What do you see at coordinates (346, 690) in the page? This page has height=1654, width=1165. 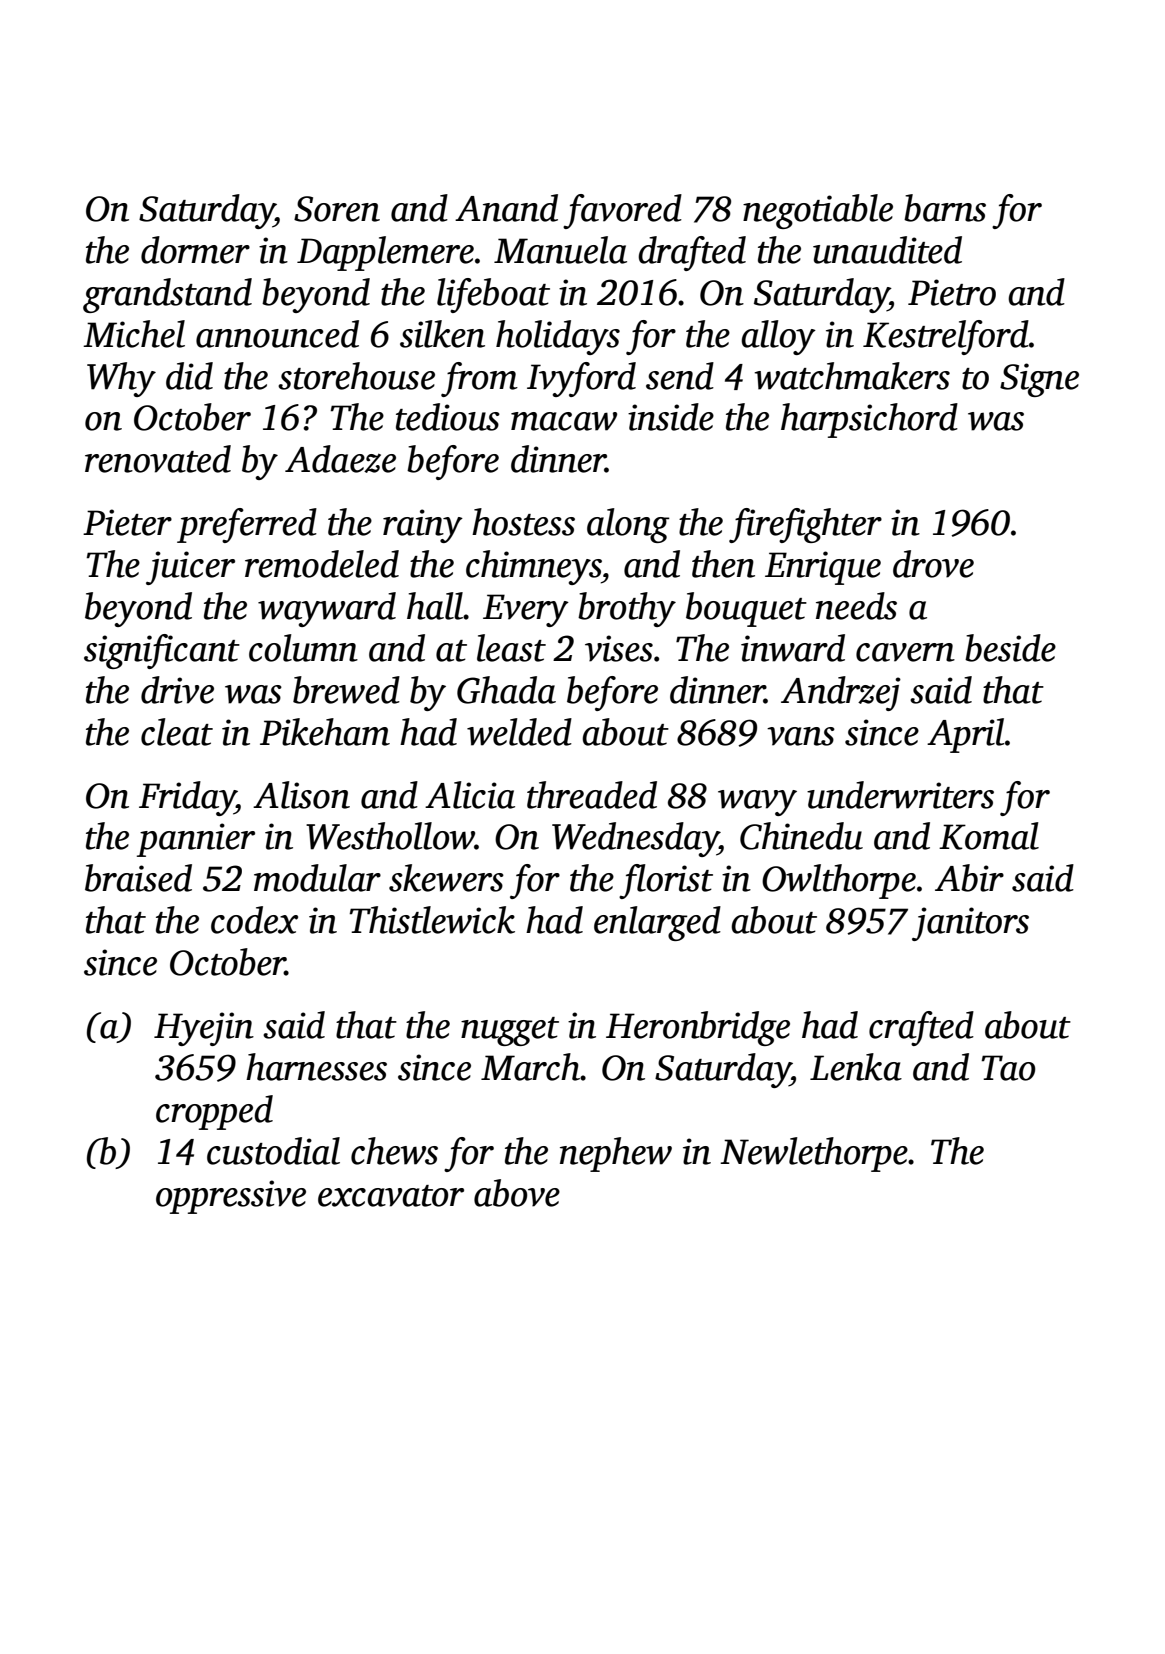 I see `brewed` at bounding box center [346, 690].
